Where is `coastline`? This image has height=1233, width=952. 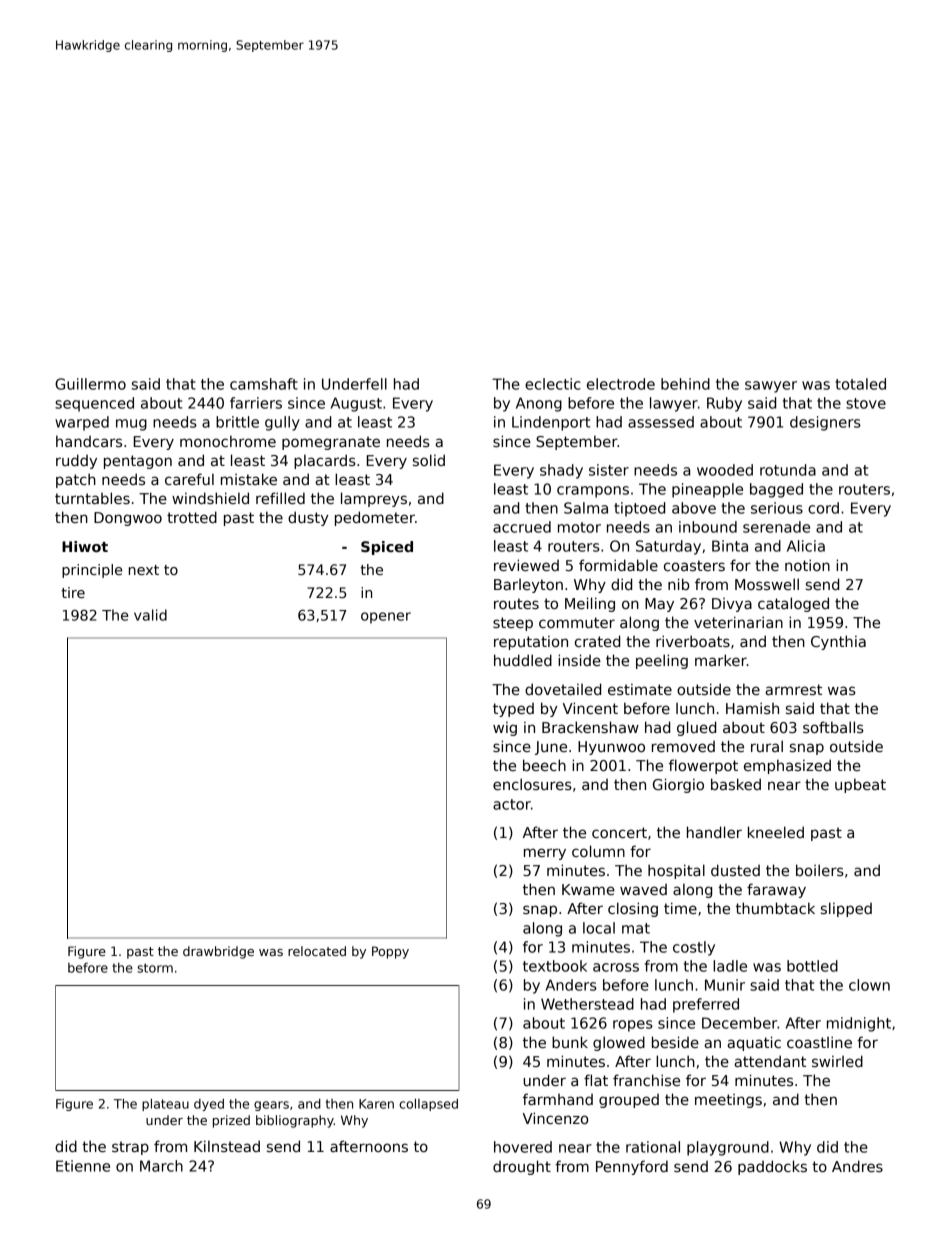
coastline is located at coordinates (819, 1042).
